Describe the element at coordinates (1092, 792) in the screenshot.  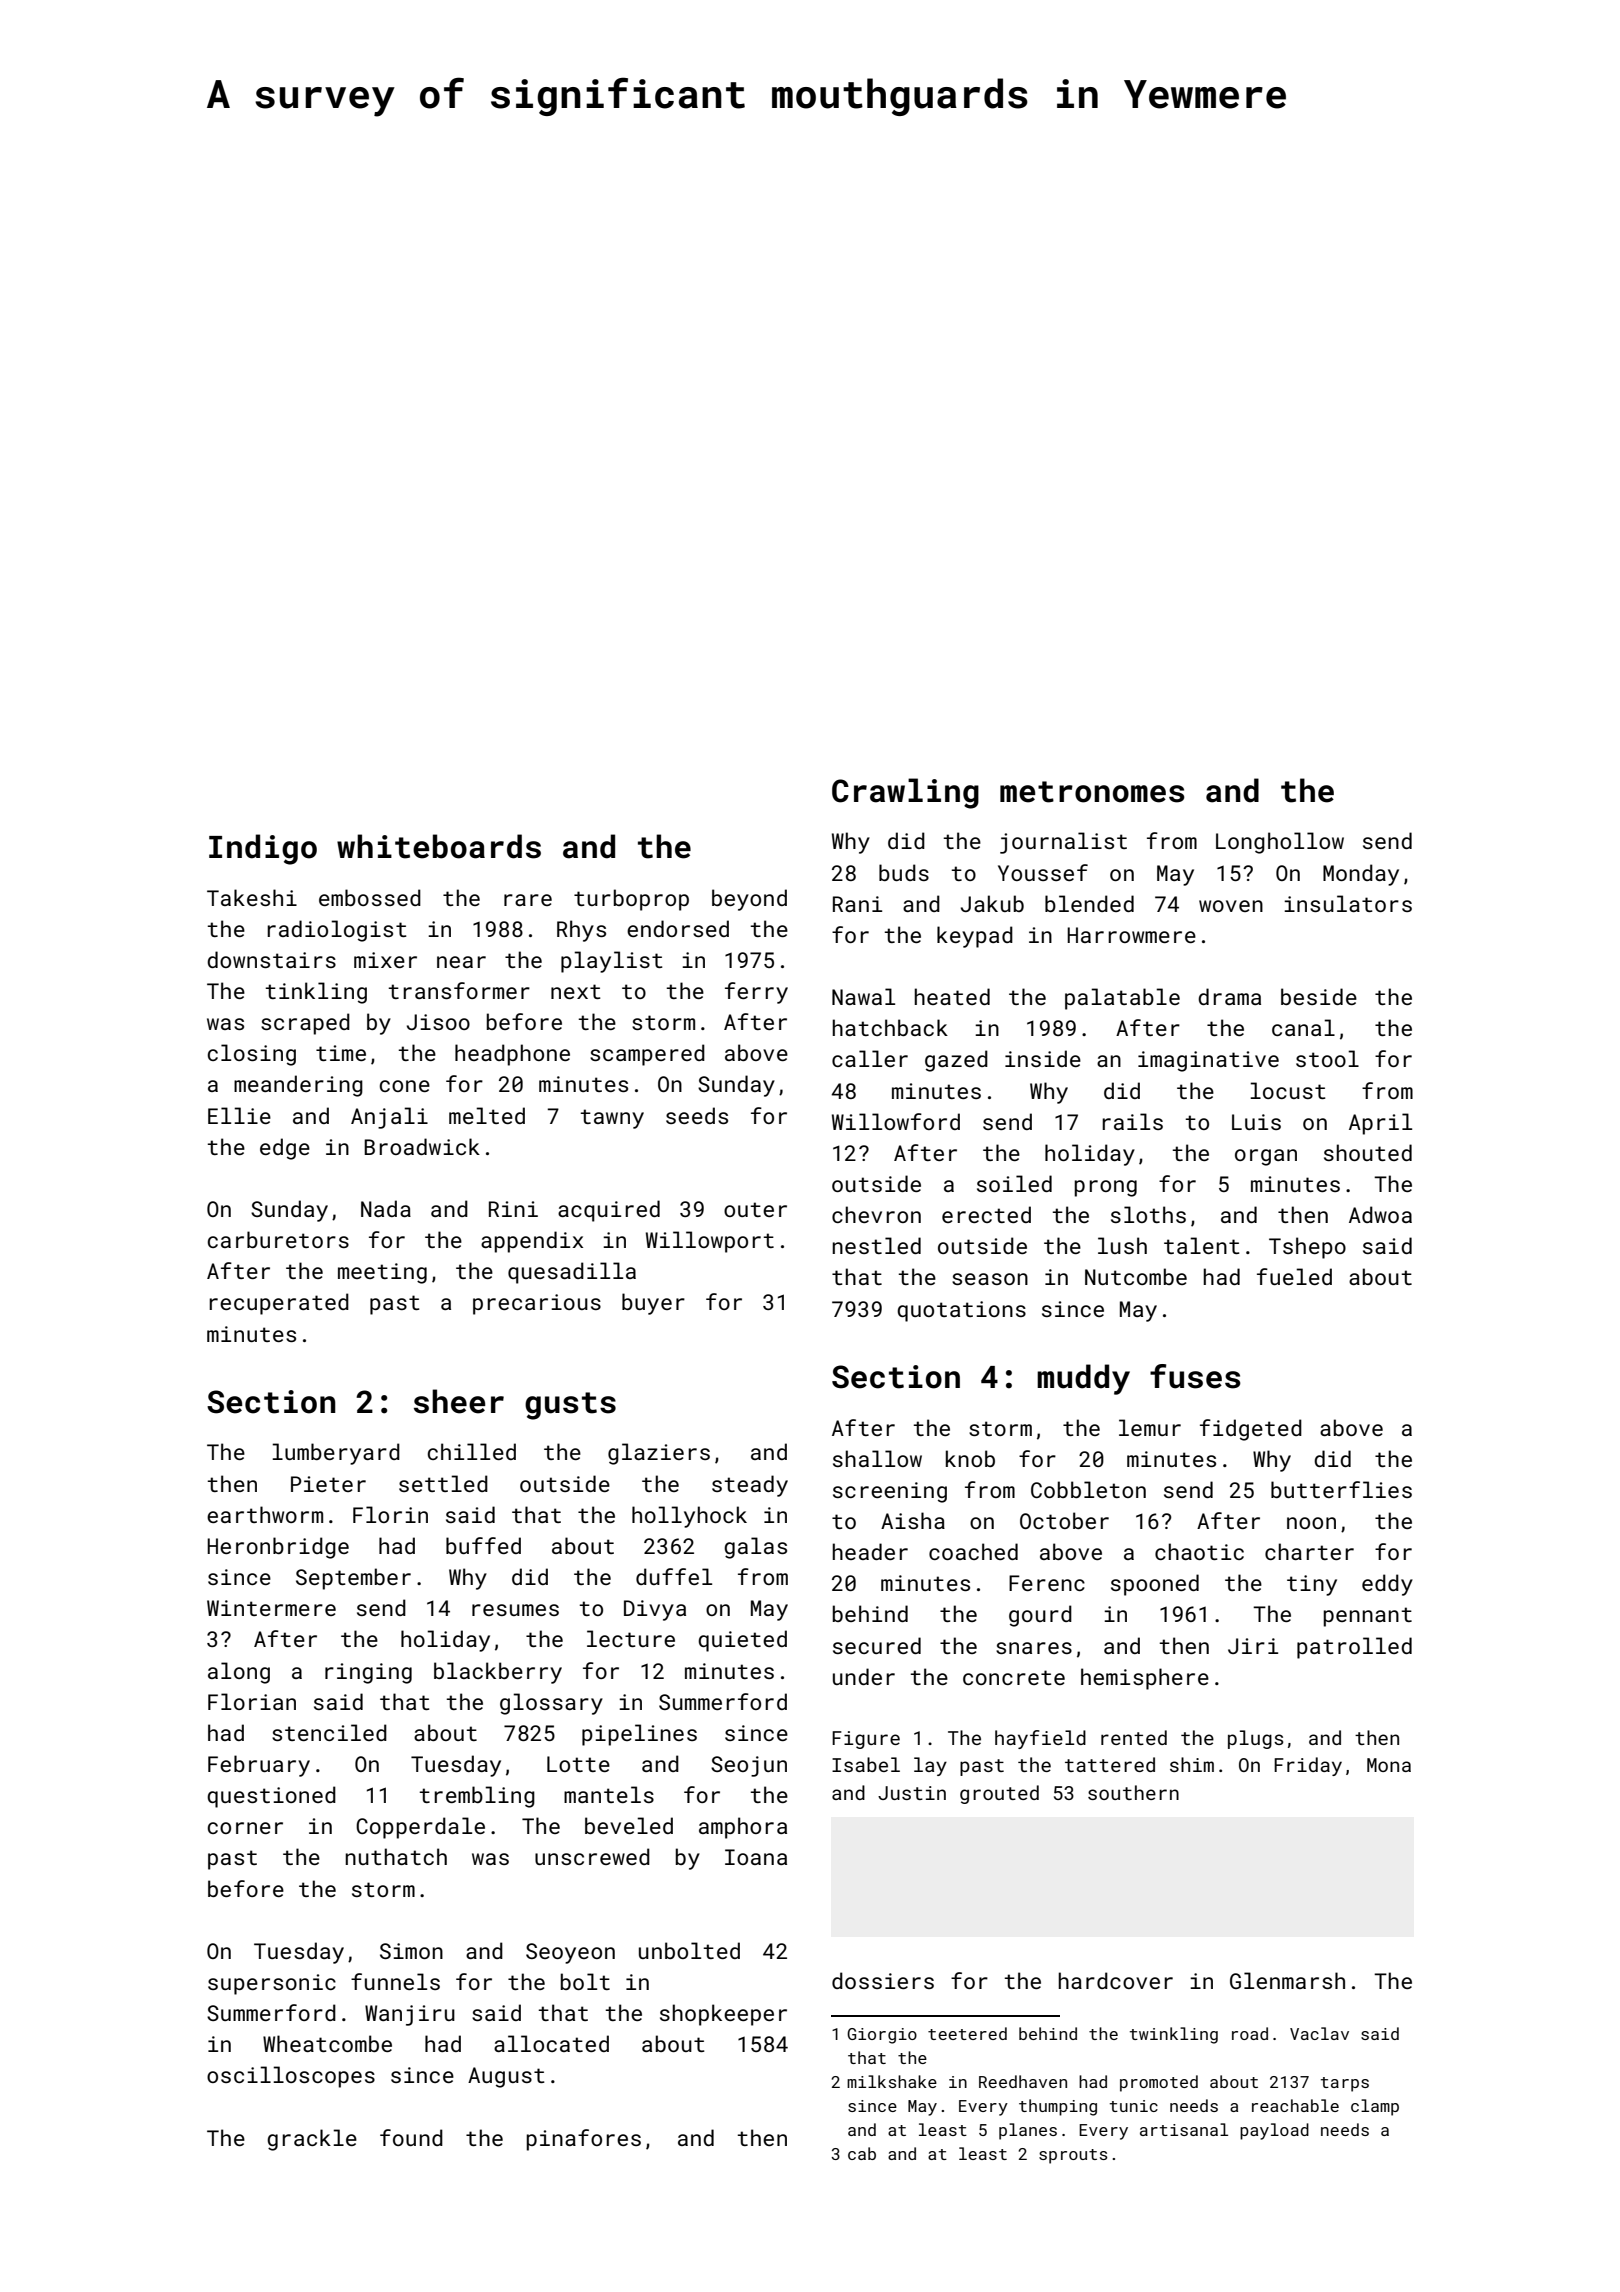
I see `metronomes` at that location.
